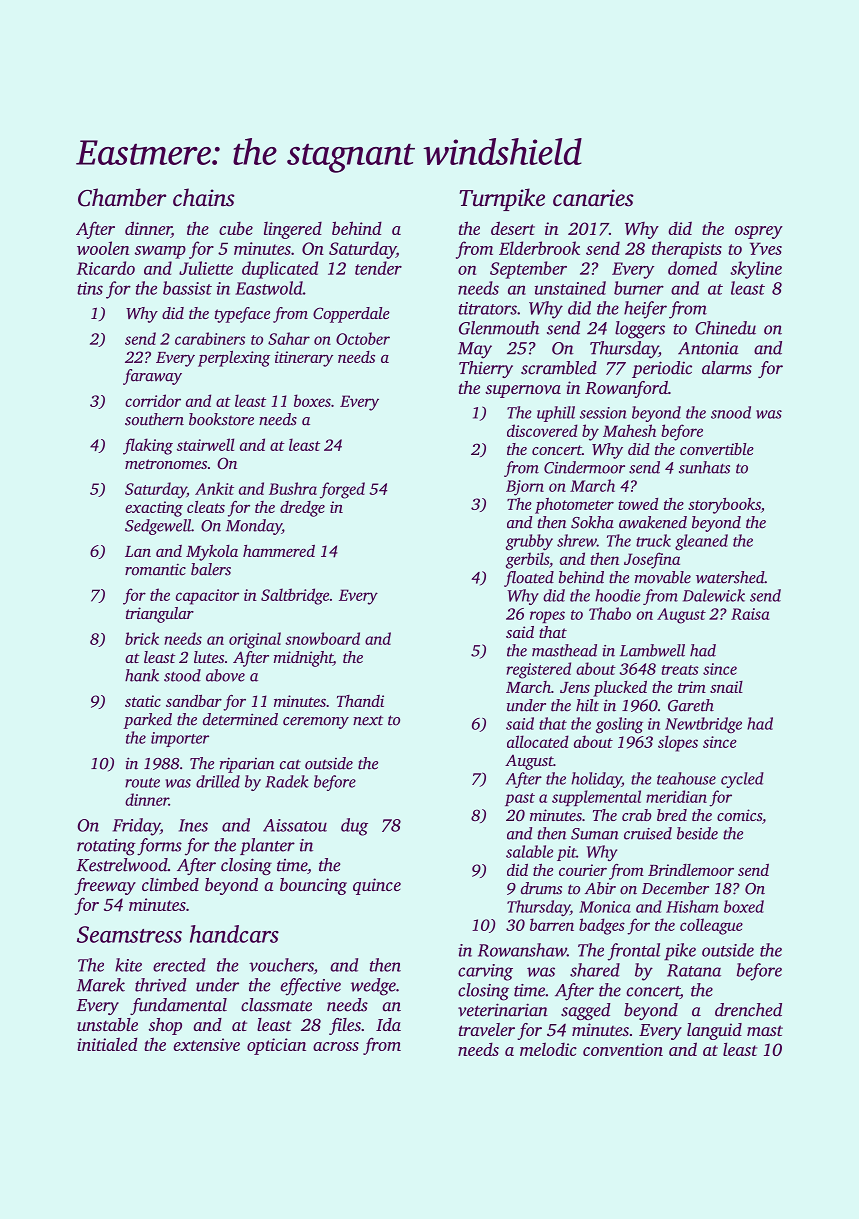 This image has height=1219, width=859. What do you see at coordinates (638, 504) in the image?
I see `towed` at bounding box center [638, 504].
